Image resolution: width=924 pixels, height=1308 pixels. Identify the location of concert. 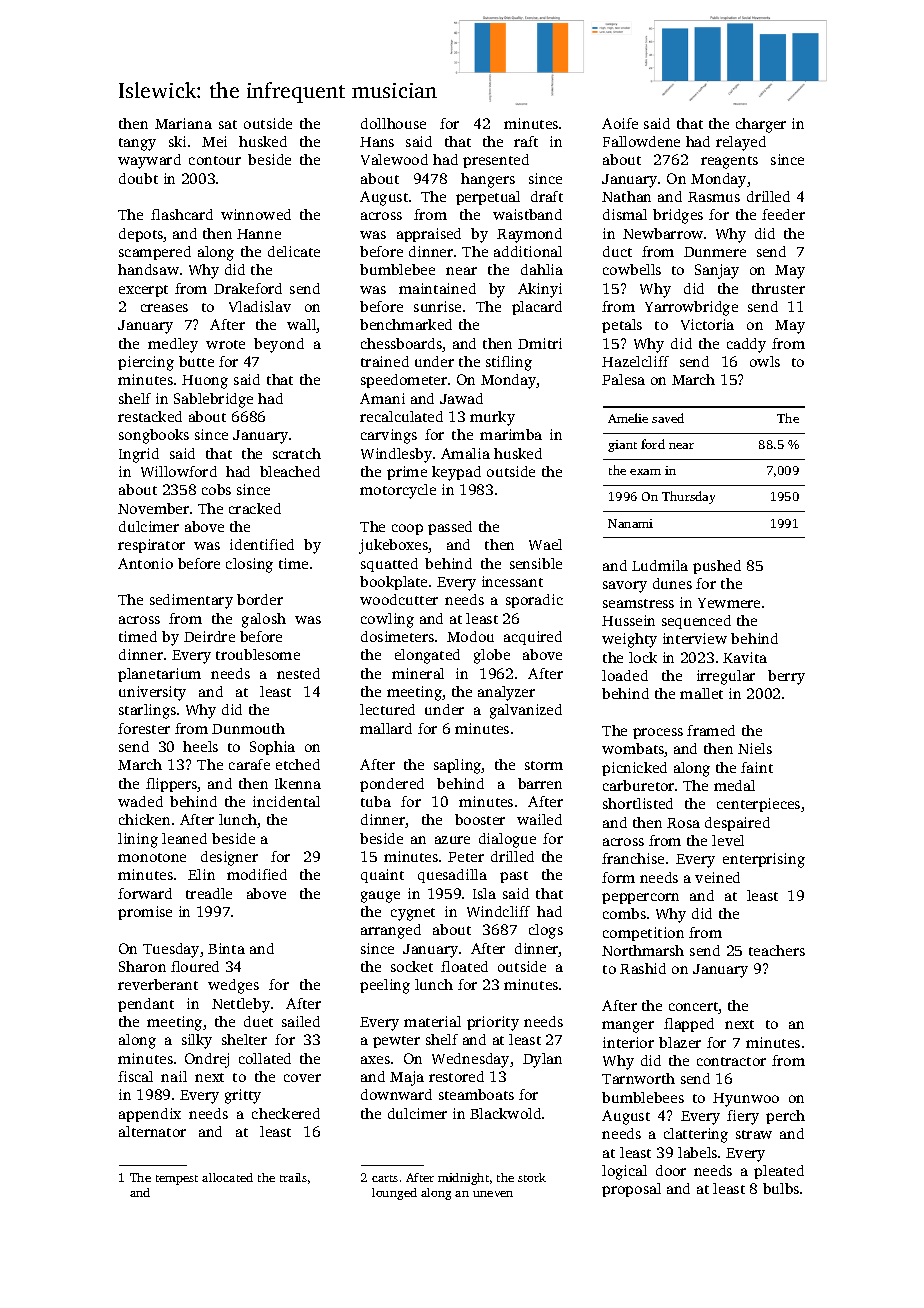
(694, 1008).
